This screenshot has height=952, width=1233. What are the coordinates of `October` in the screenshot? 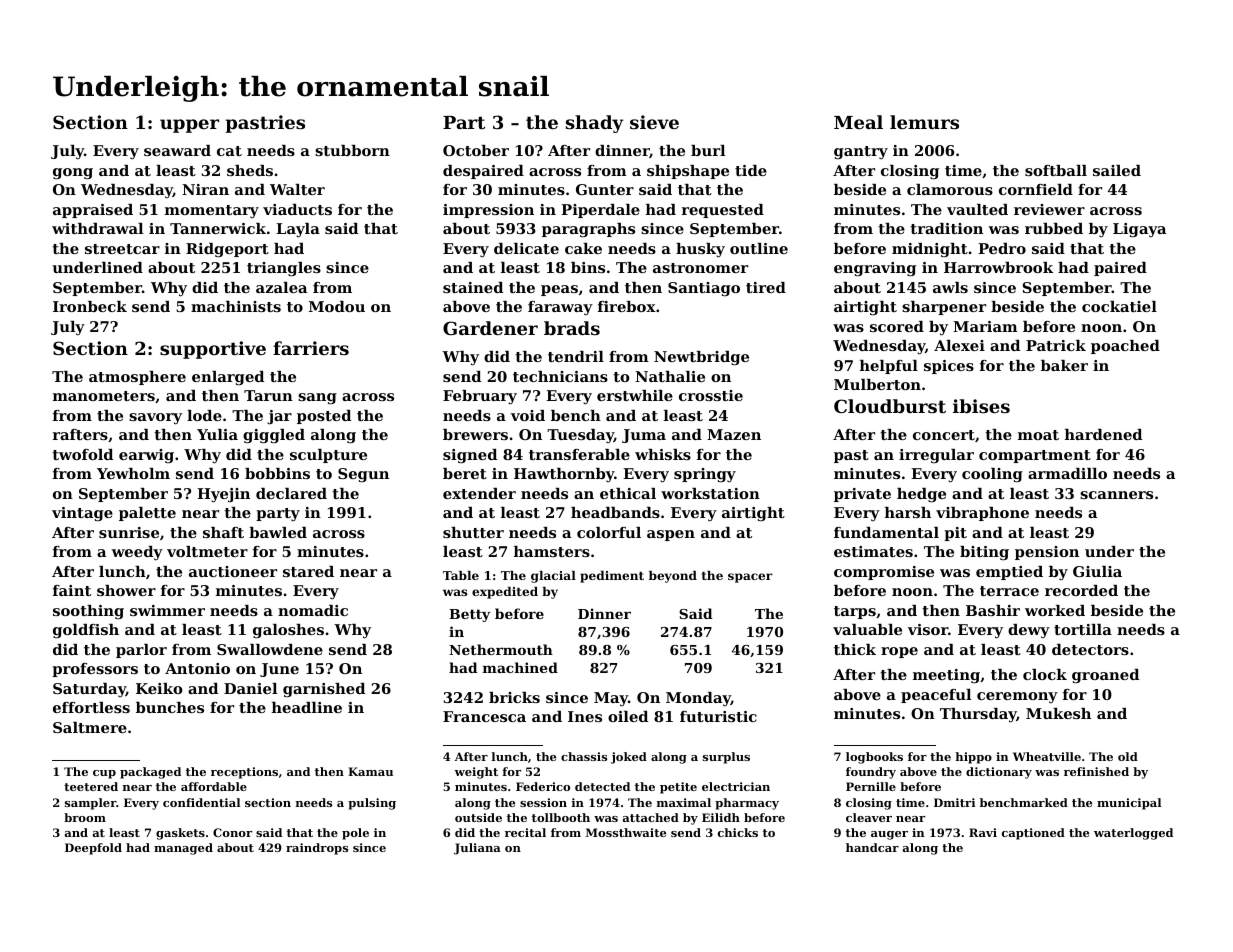 It's located at (476, 150).
